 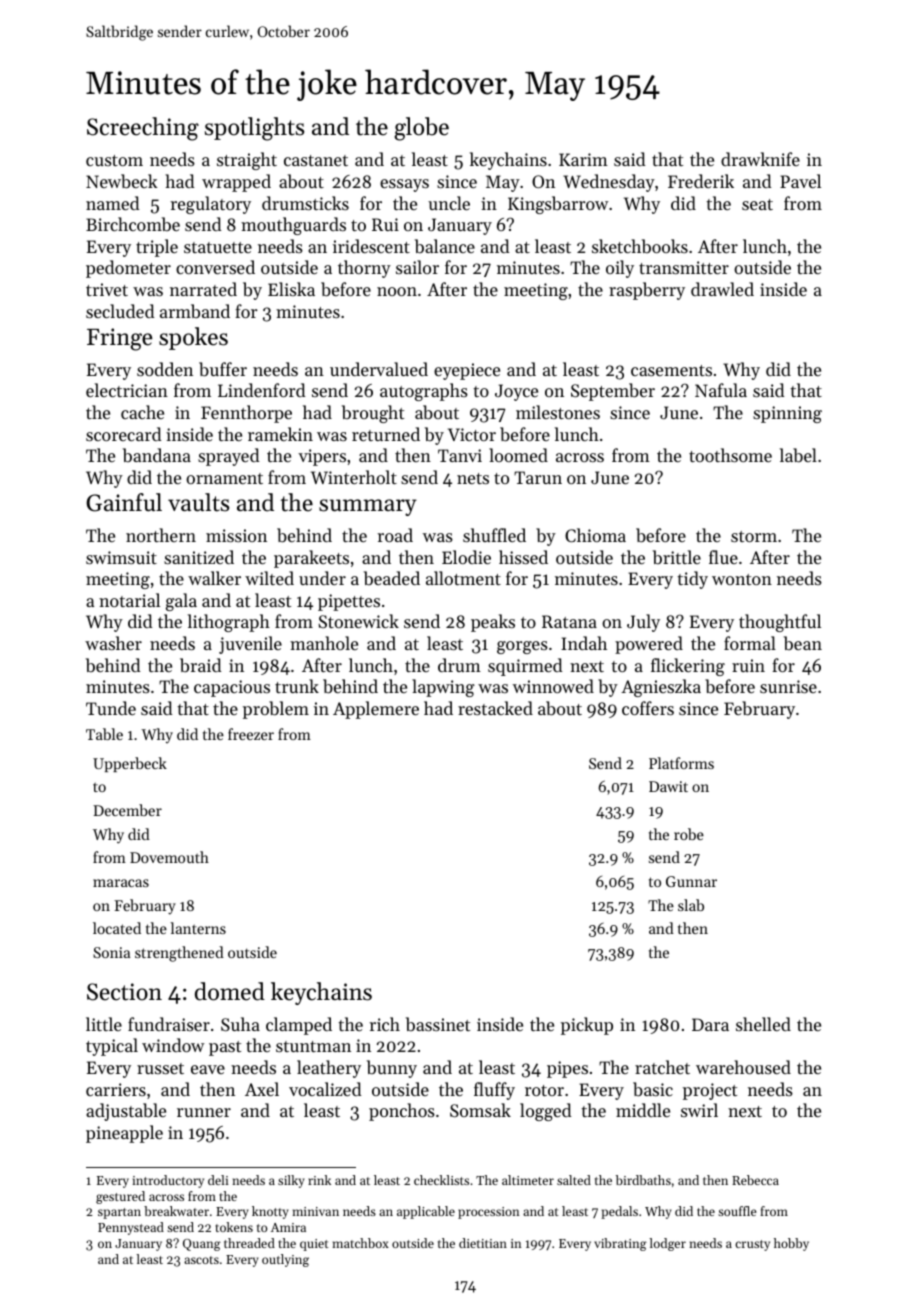 What do you see at coordinates (689, 834) in the document?
I see `robe` at bounding box center [689, 834].
